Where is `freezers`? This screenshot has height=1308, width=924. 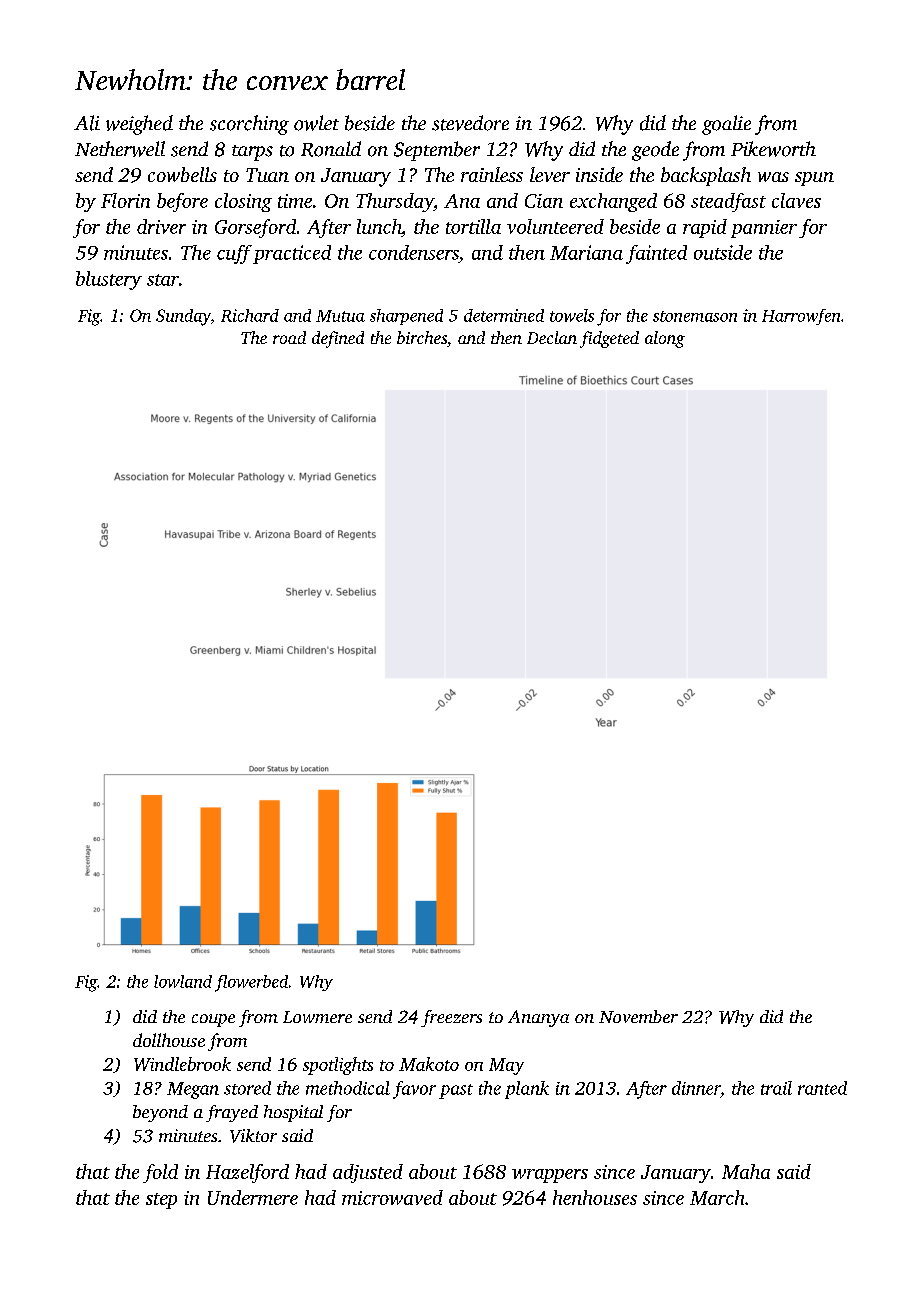 freezers is located at coordinates (451, 1018).
